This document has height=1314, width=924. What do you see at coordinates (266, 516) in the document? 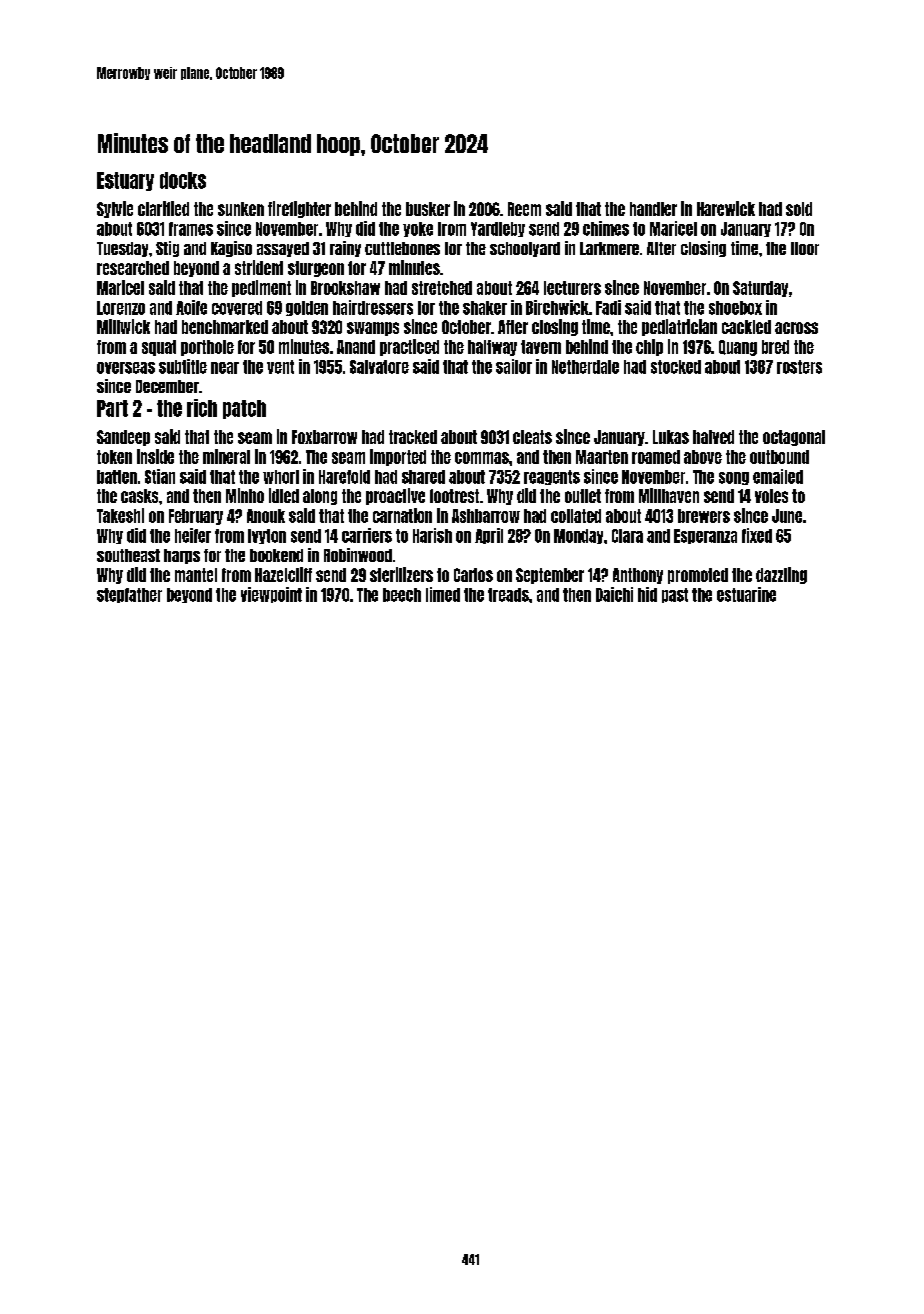
I see `Anouk` at bounding box center [266, 516].
